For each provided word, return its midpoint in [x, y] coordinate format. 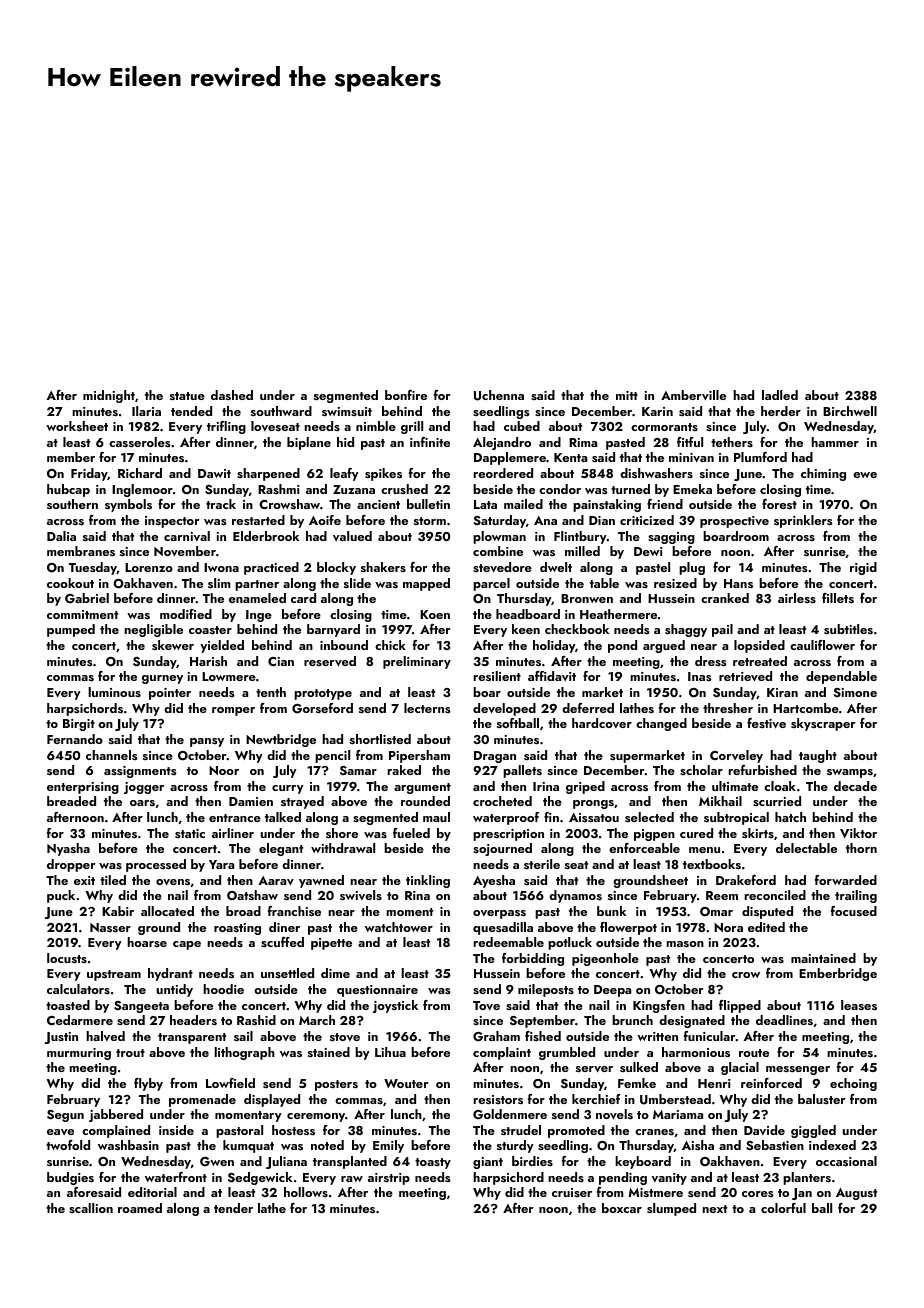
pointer [170, 694]
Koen [435, 614]
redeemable [508, 942]
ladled [780, 395]
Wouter [406, 1083]
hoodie [223, 989]
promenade [202, 1100]
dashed [232, 395]
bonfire [406, 395]
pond [622, 646]
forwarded [846, 880]
